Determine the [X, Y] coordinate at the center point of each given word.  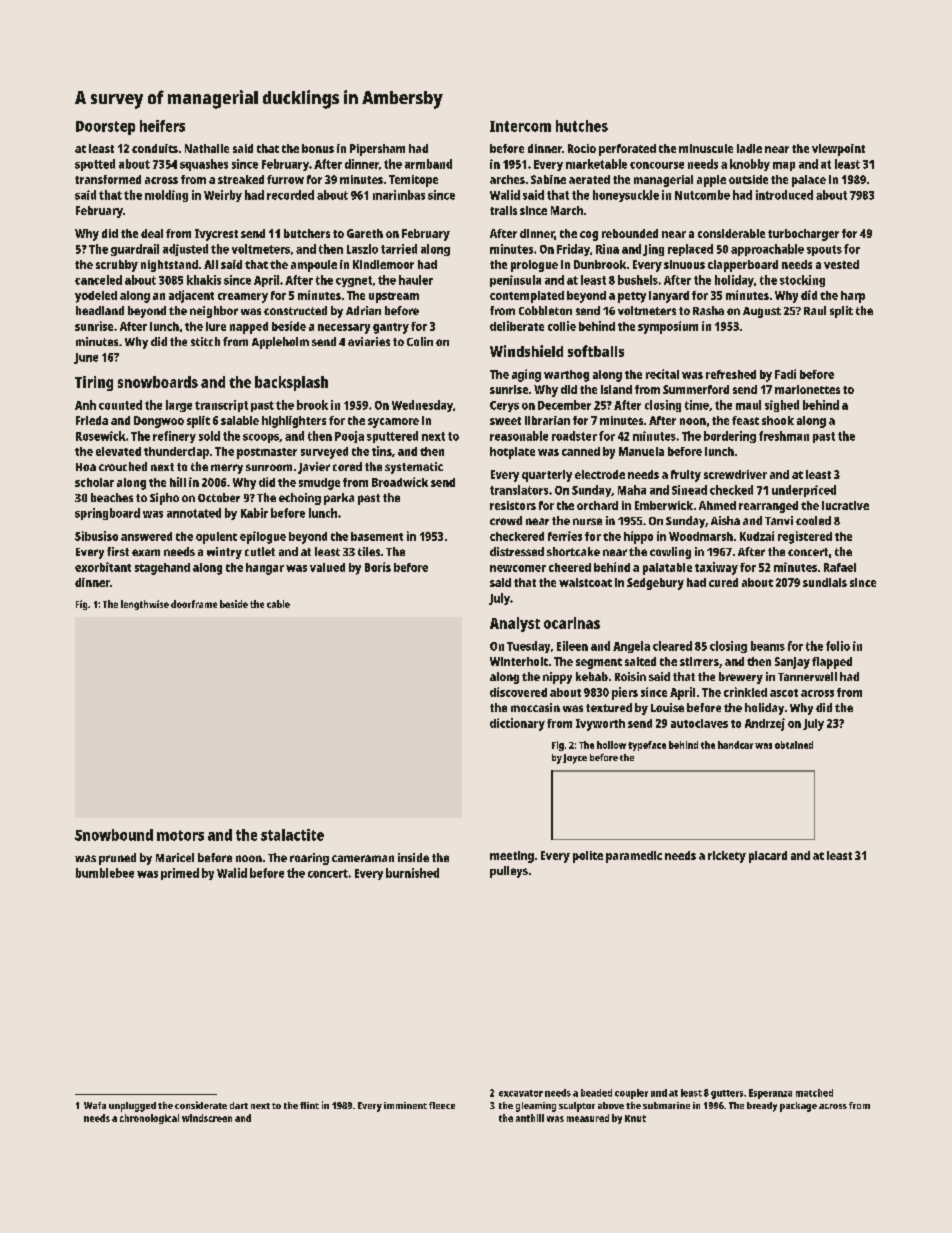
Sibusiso [96, 536]
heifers [162, 126]
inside [413, 857]
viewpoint [838, 150]
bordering [730, 437]
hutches [582, 126]
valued [327, 567]
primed [180, 874]
